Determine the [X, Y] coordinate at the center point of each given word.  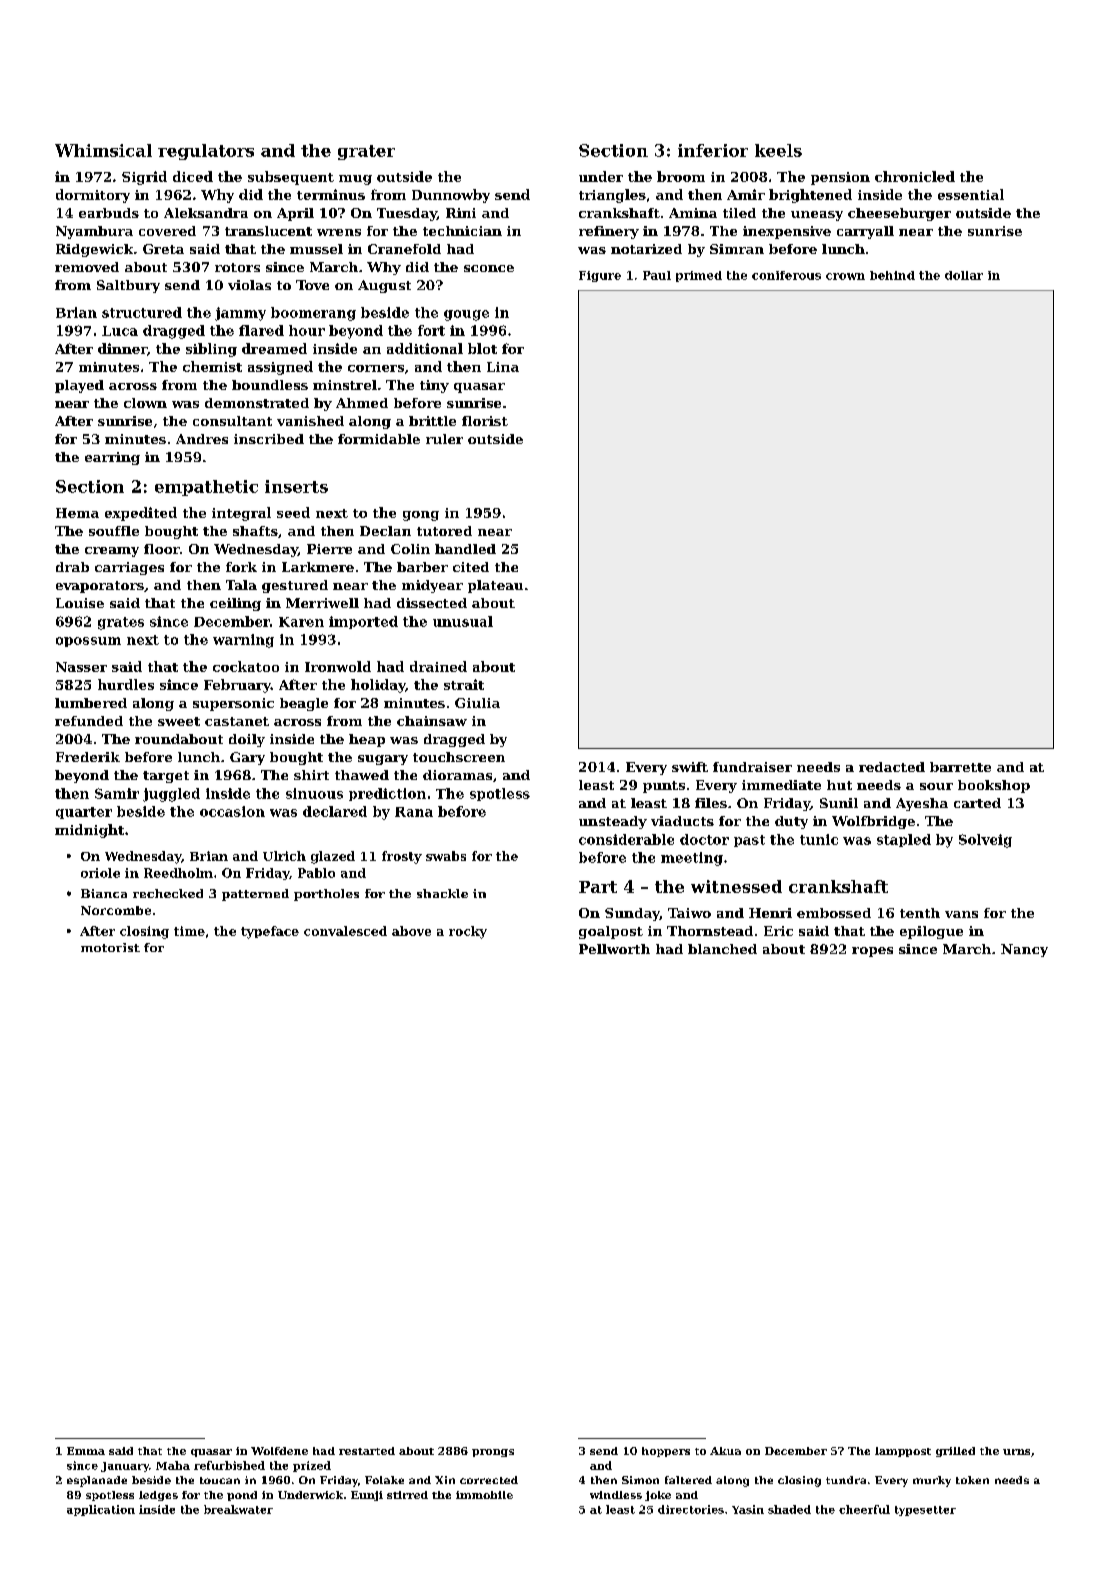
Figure [600, 276]
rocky [468, 932]
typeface [270, 932]
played [79, 386]
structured [142, 312]
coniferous [786, 275]
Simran [737, 249]
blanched [722, 949]
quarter [84, 813]
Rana [414, 812]
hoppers [666, 1452]
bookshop [994, 786]
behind [892, 275]
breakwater [238, 1509]
